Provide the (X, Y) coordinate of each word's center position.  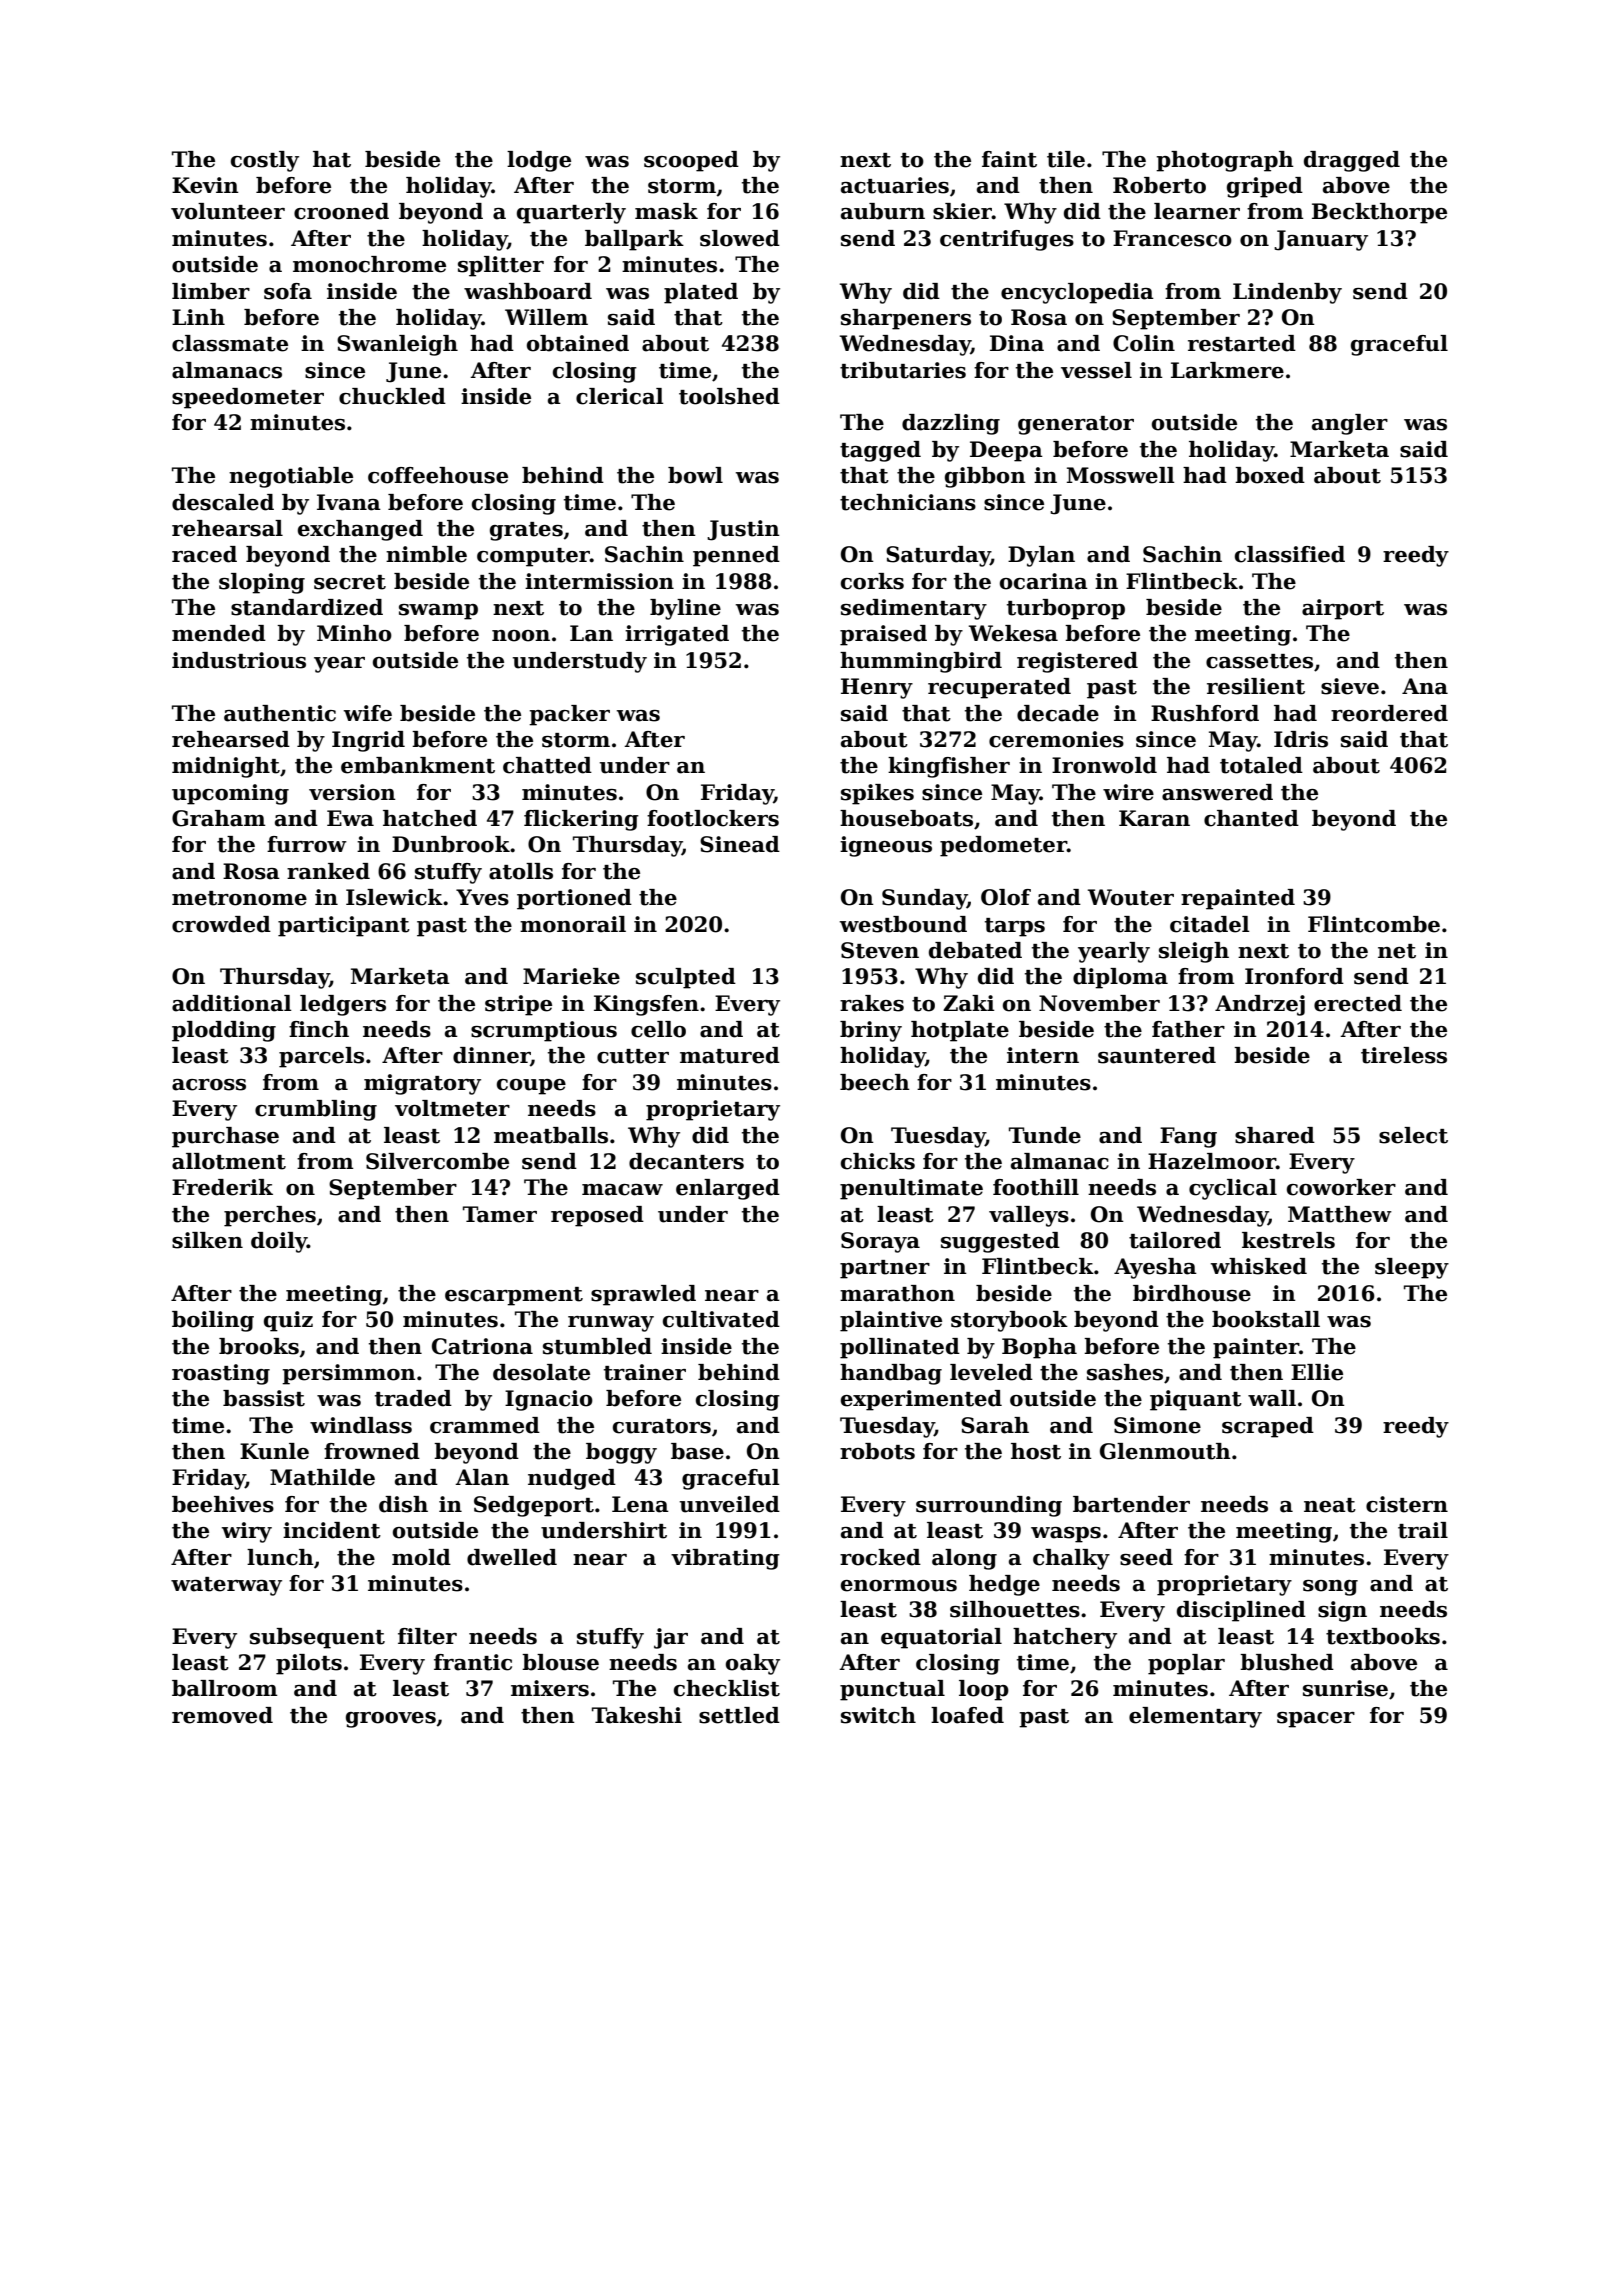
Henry (877, 688)
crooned (341, 211)
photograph (1225, 161)
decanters (686, 1161)
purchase (225, 1137)
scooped (691, 161)
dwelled (512, 1557)
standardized (307, 607)
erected (1358, 1003)
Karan (1154, 818)
